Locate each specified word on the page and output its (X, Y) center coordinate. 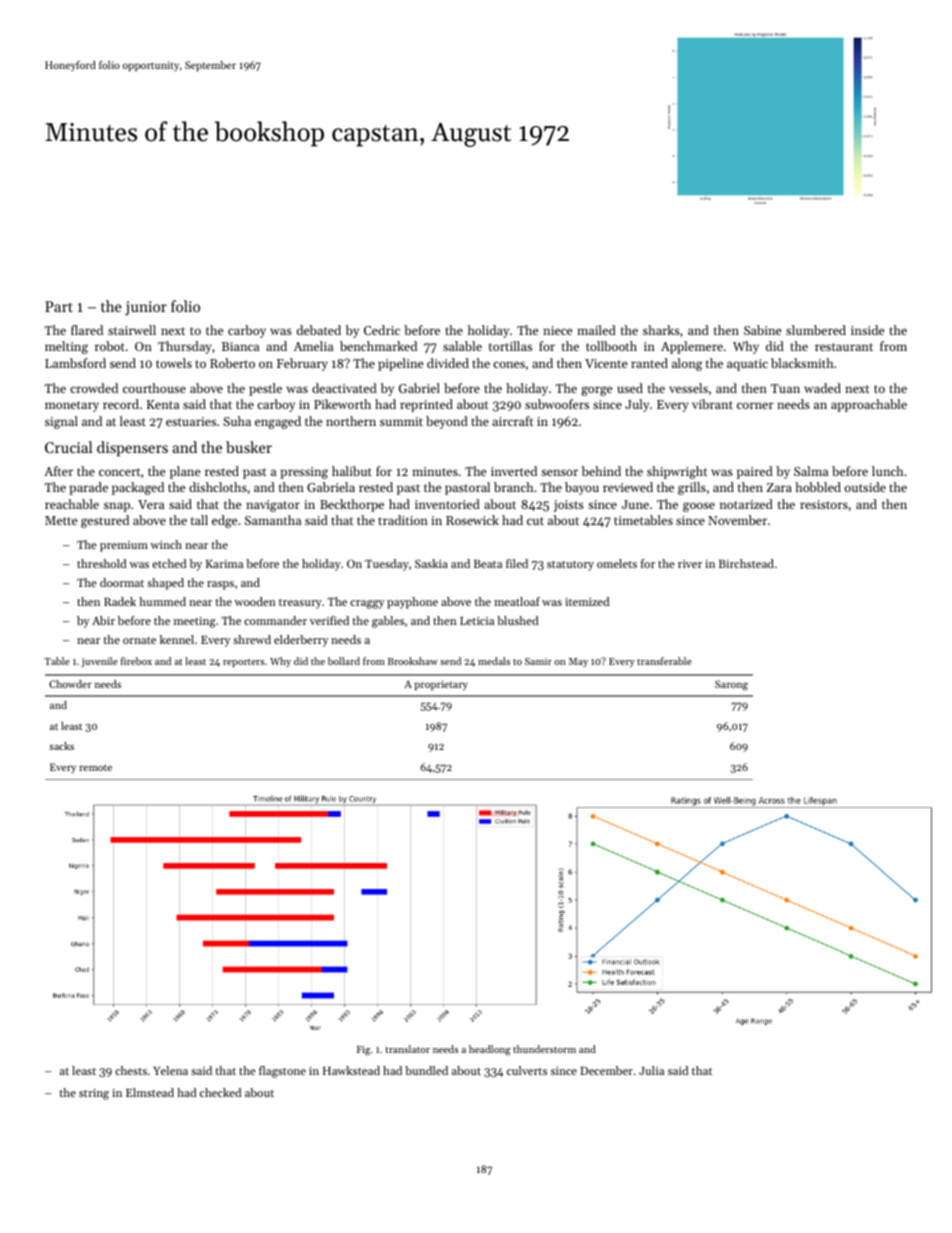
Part (59, 306)
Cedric (382, 330)
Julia (651, 1070)
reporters (243, 663)
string (94, 1094)
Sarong (731, 685)
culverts (527, 1070)
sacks (61, 746)
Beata (488, 564)
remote (96, 768)
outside (865, 487)
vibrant (712, 404)
